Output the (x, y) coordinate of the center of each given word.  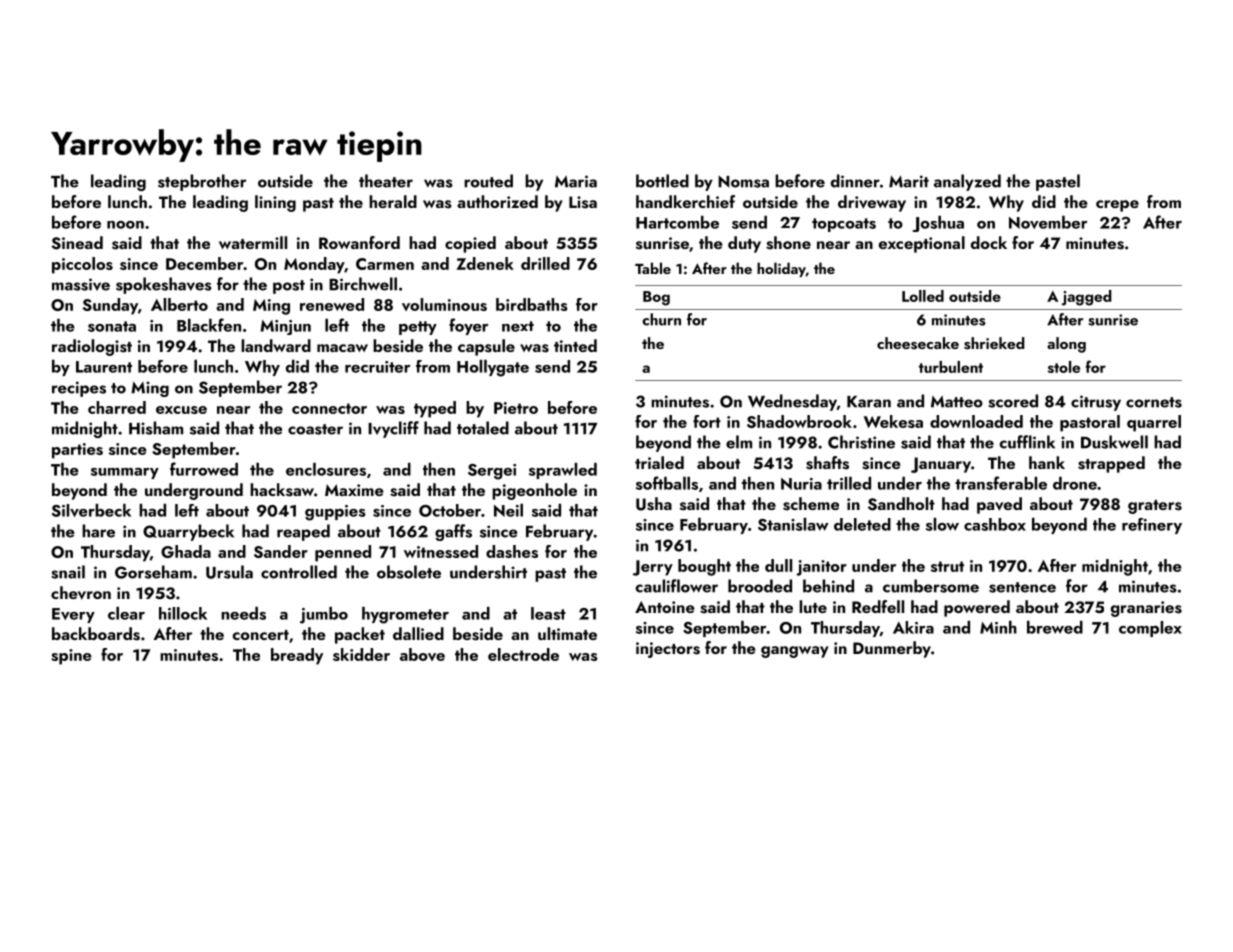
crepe (1117, 206)
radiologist (92, 347)
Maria (576, 181)
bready (297, 656)
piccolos (82, 265)
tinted (575, 345)
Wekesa (893, 421)
